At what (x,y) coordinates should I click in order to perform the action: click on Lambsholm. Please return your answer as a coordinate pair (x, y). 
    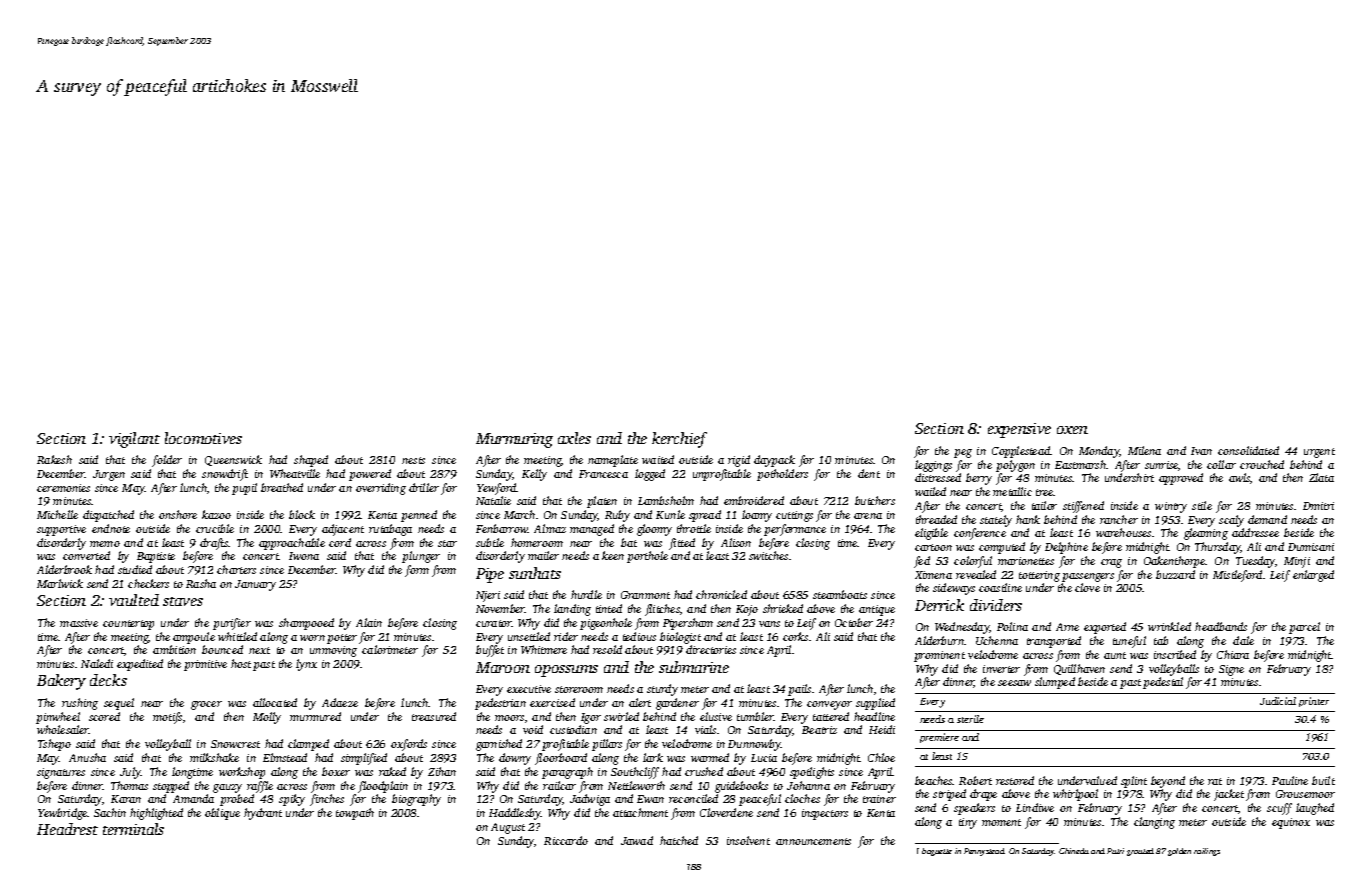
    Looking at the image, I should click on (666, 500).
